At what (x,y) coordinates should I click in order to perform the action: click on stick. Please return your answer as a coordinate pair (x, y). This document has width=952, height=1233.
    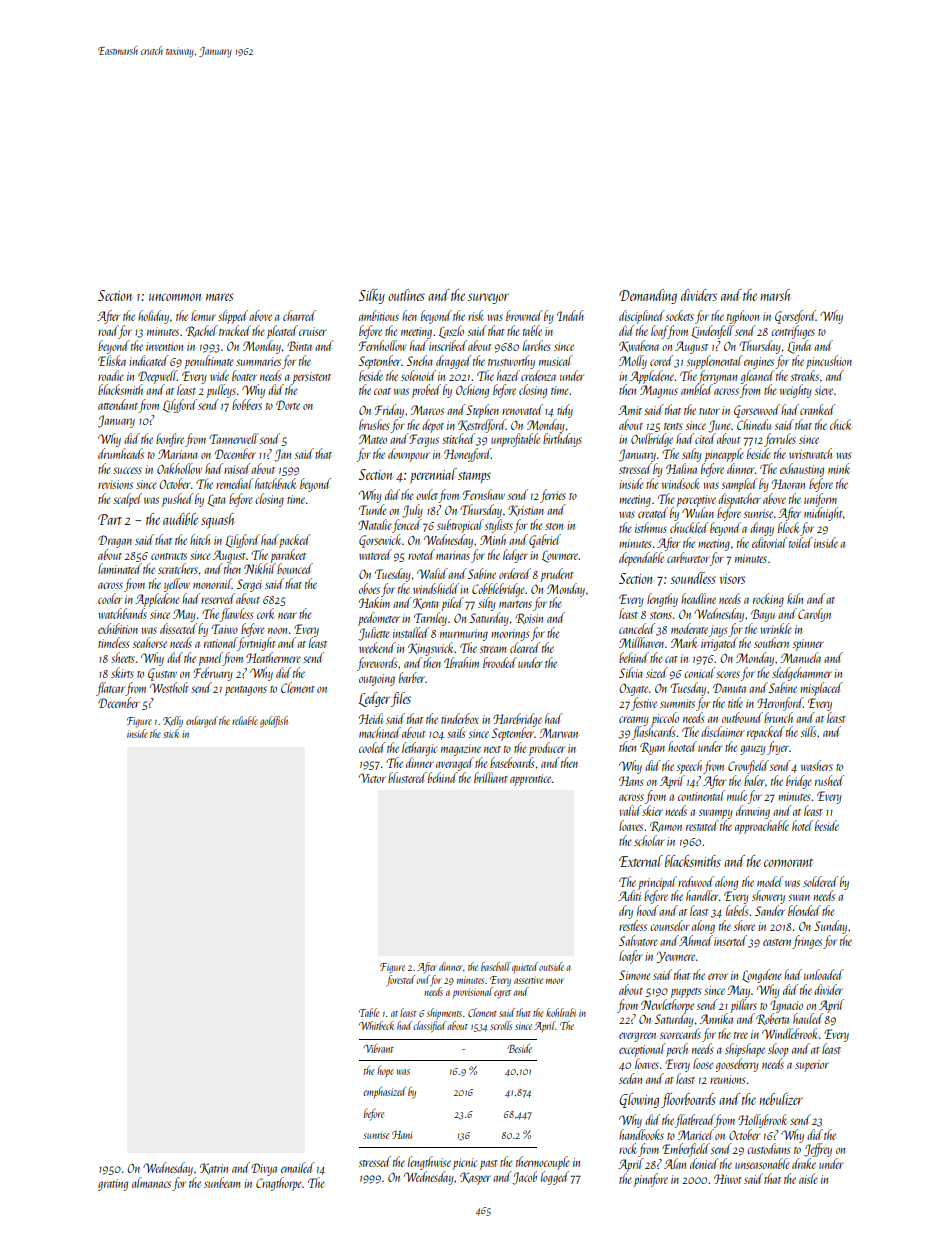
    Looking at the image, I should click on (171, 733).
